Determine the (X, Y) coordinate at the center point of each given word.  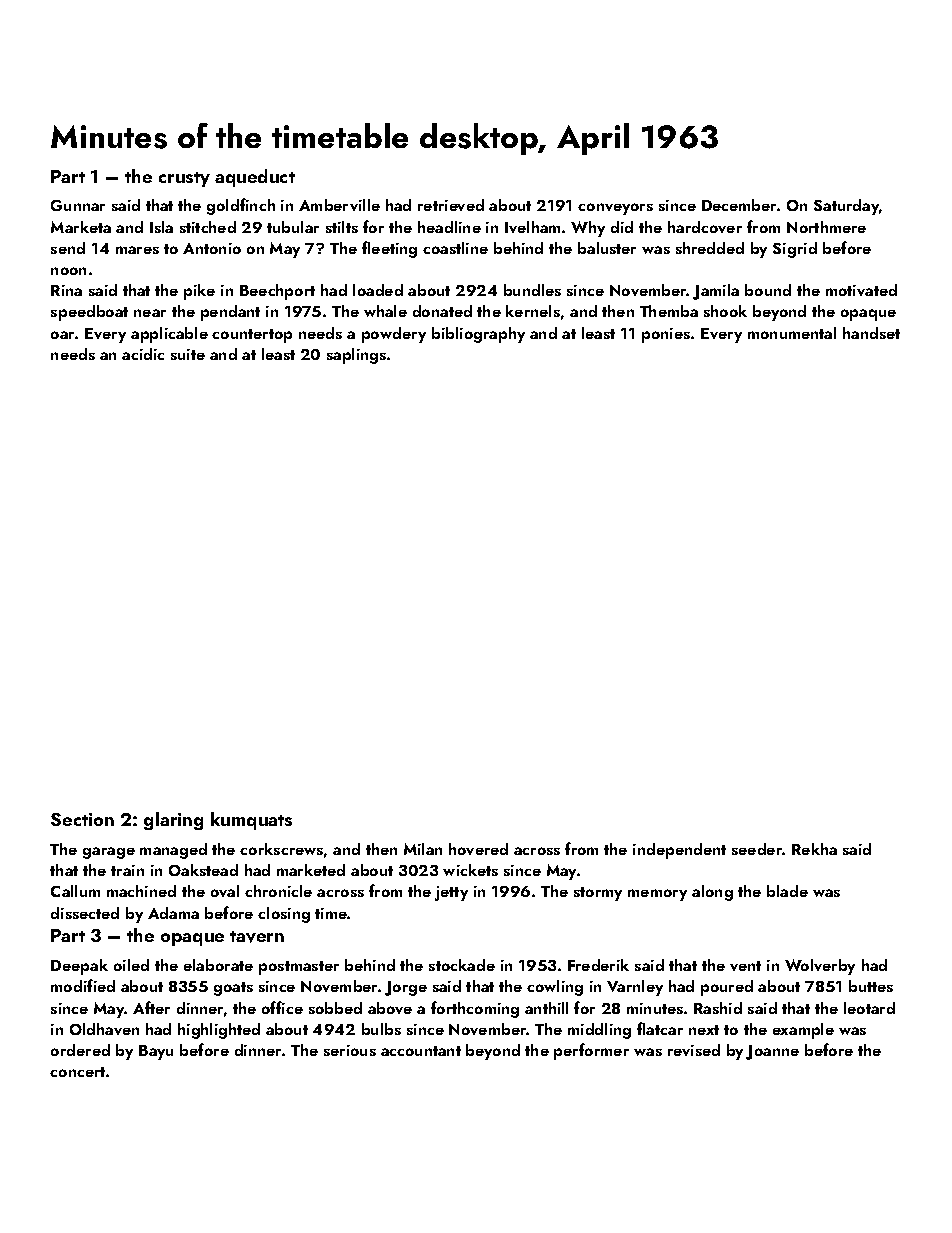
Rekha (814, 849)
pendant (230, 313)
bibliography (478, 335)
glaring (173, 821)
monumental (792, 333)
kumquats (251, 821)
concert (77, 1072)
